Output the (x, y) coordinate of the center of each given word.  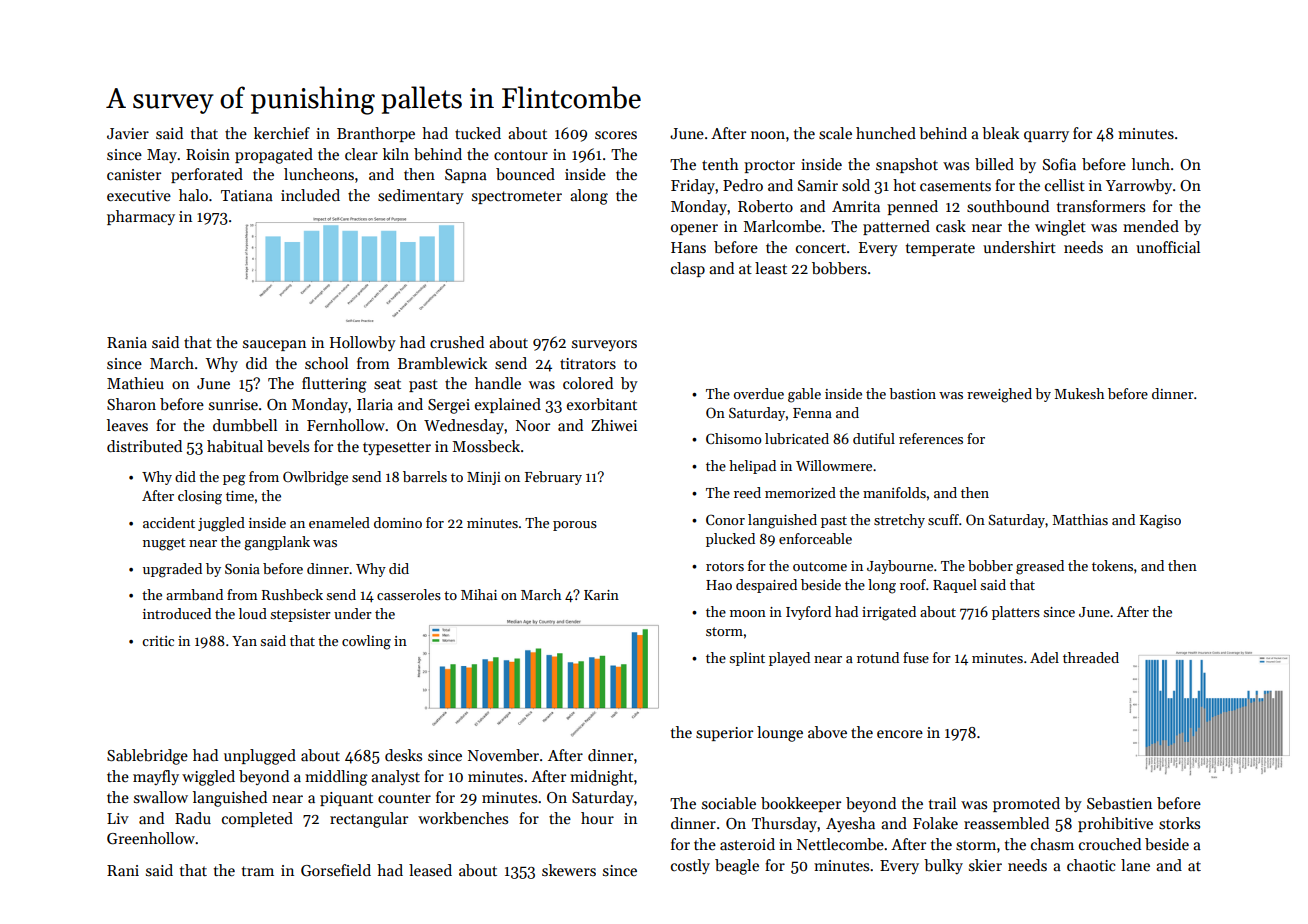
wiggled (208, 778)
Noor (533, 425)
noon (768, 135)
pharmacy (141, 217)
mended (1151, 226)
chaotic (1091, 865)
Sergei (449, 406)
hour (597, 818)
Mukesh (1079, 393)
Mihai (479, 594)
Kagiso (1160, 522)
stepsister (301, 615)
